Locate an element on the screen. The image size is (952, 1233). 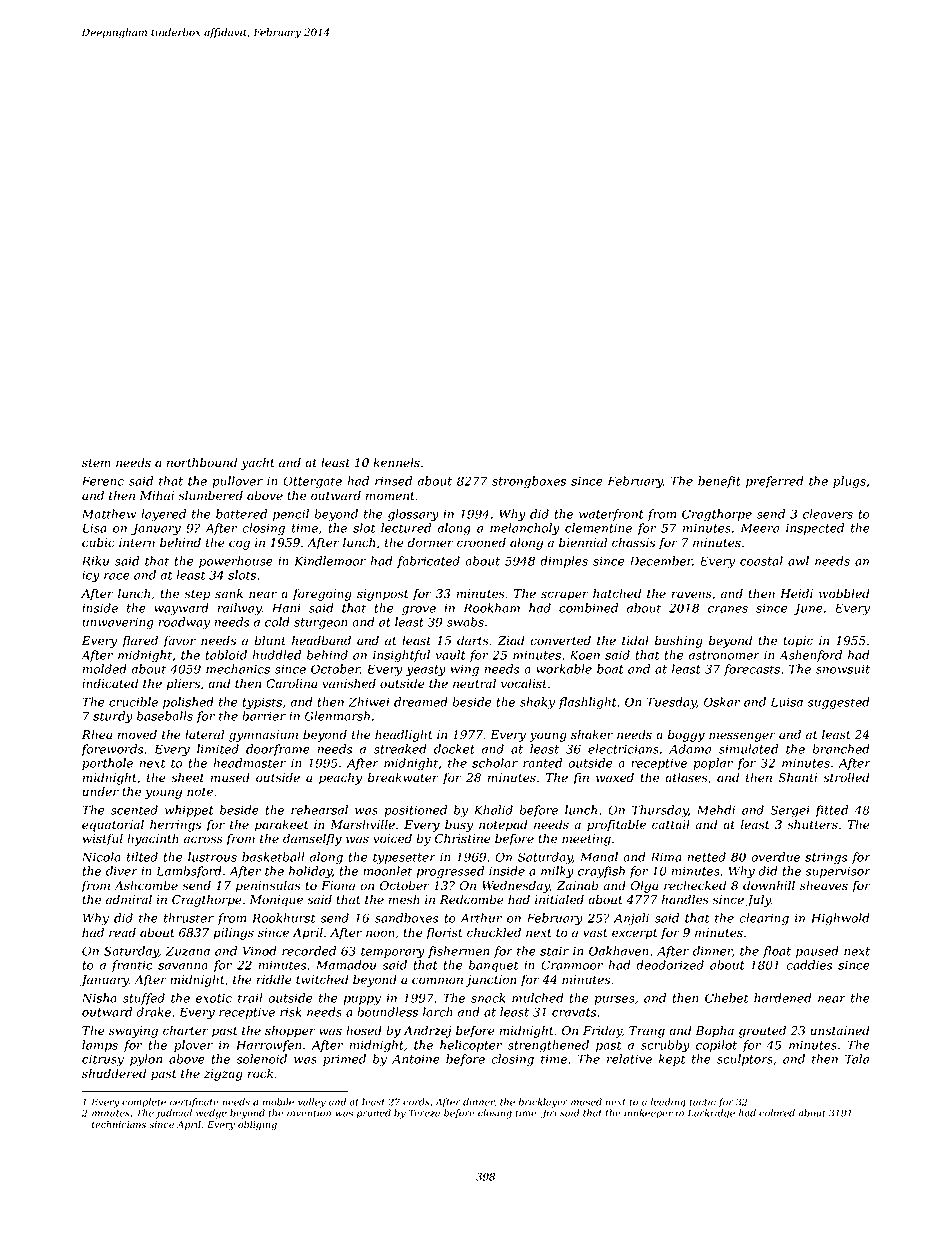
admiral is located at coordinates (129, 899).
